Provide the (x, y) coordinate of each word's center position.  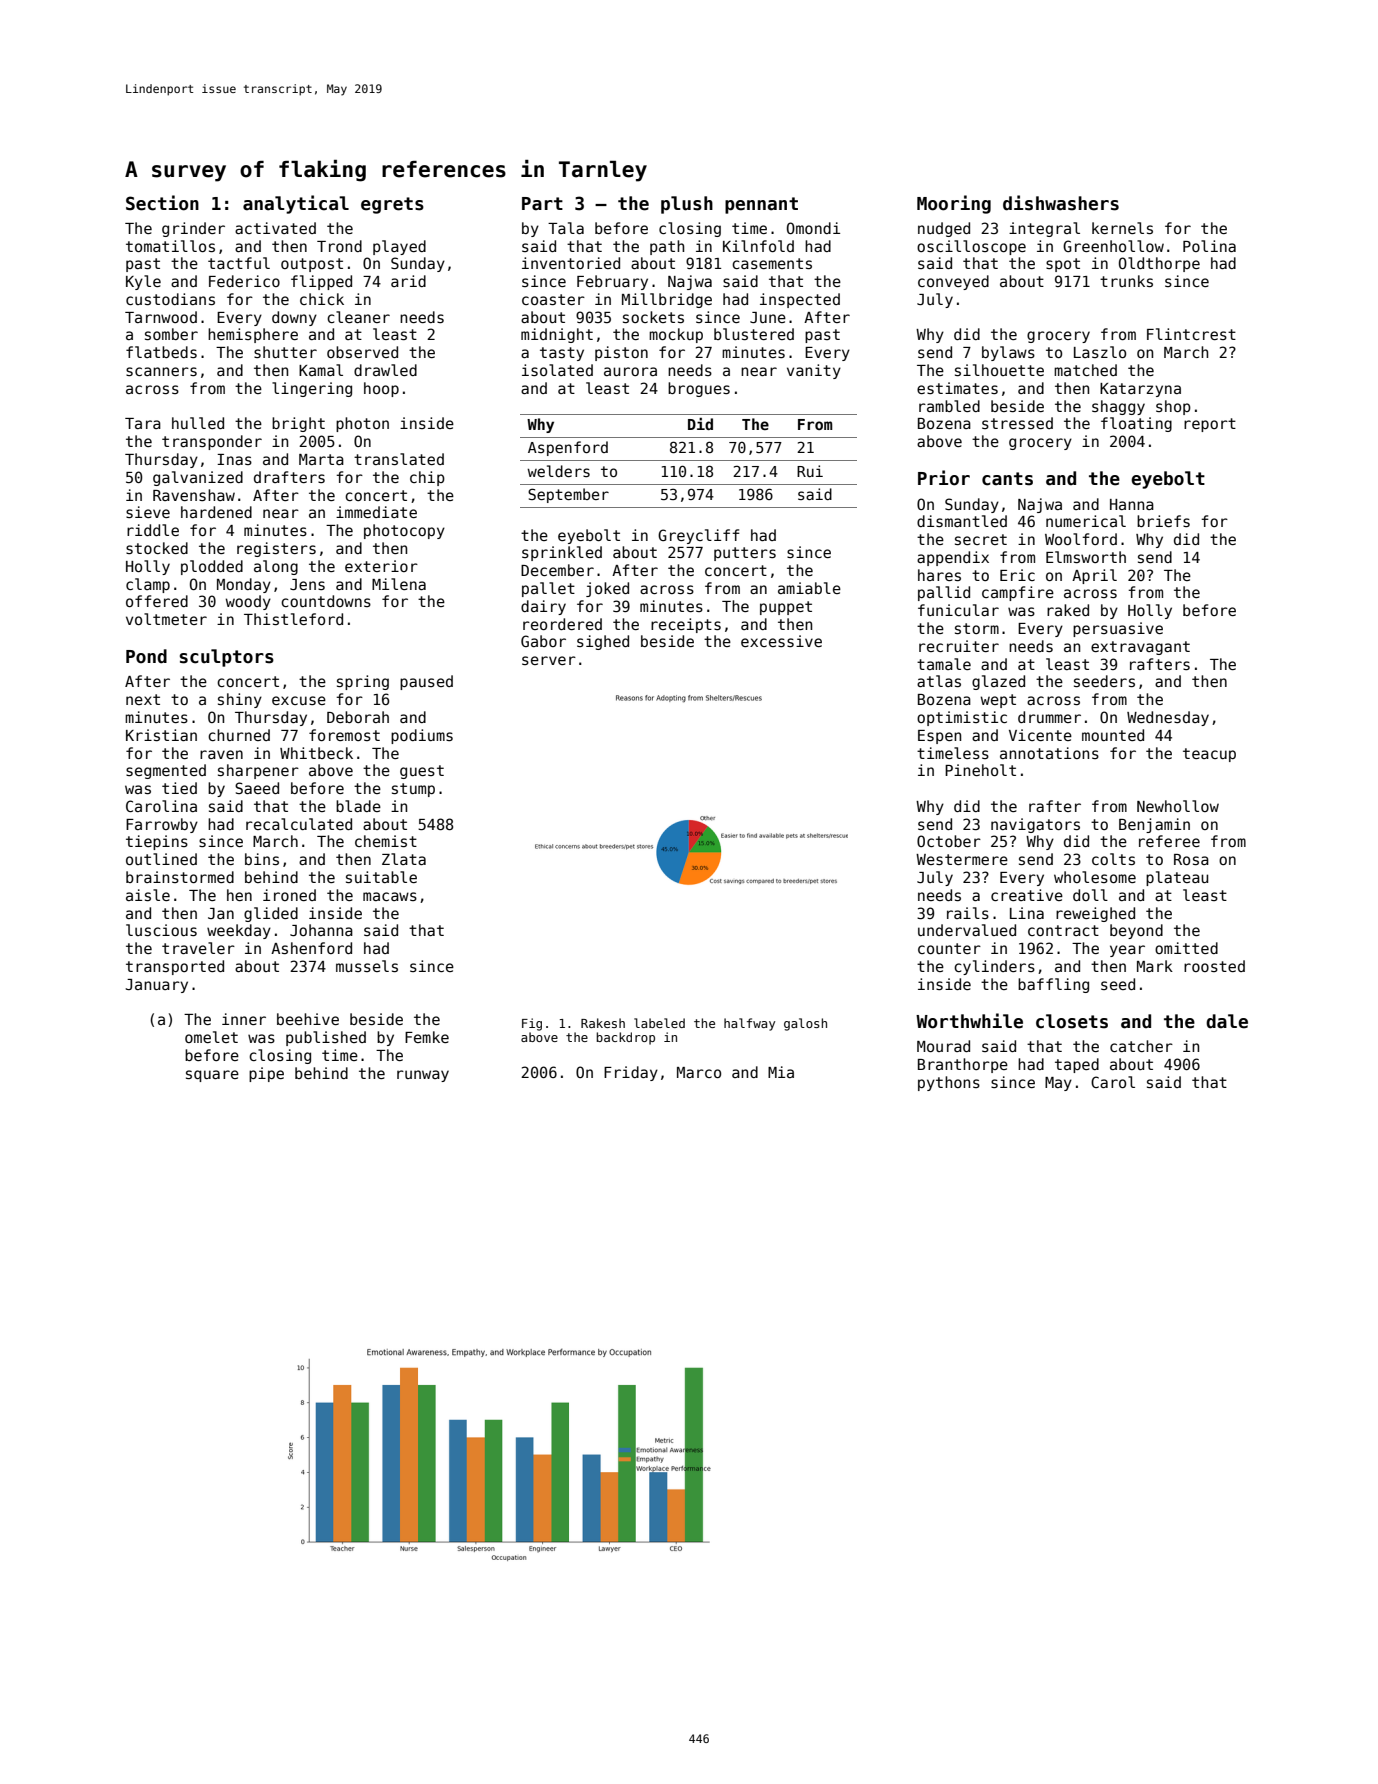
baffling (1053, 985)
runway (423, 1076)
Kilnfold (758, 246)
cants (1007, 479)
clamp (148, 585)
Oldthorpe (1159, 264)
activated (275, 228)
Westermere (962, 859)
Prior (944, 478)
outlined (161, 859)
